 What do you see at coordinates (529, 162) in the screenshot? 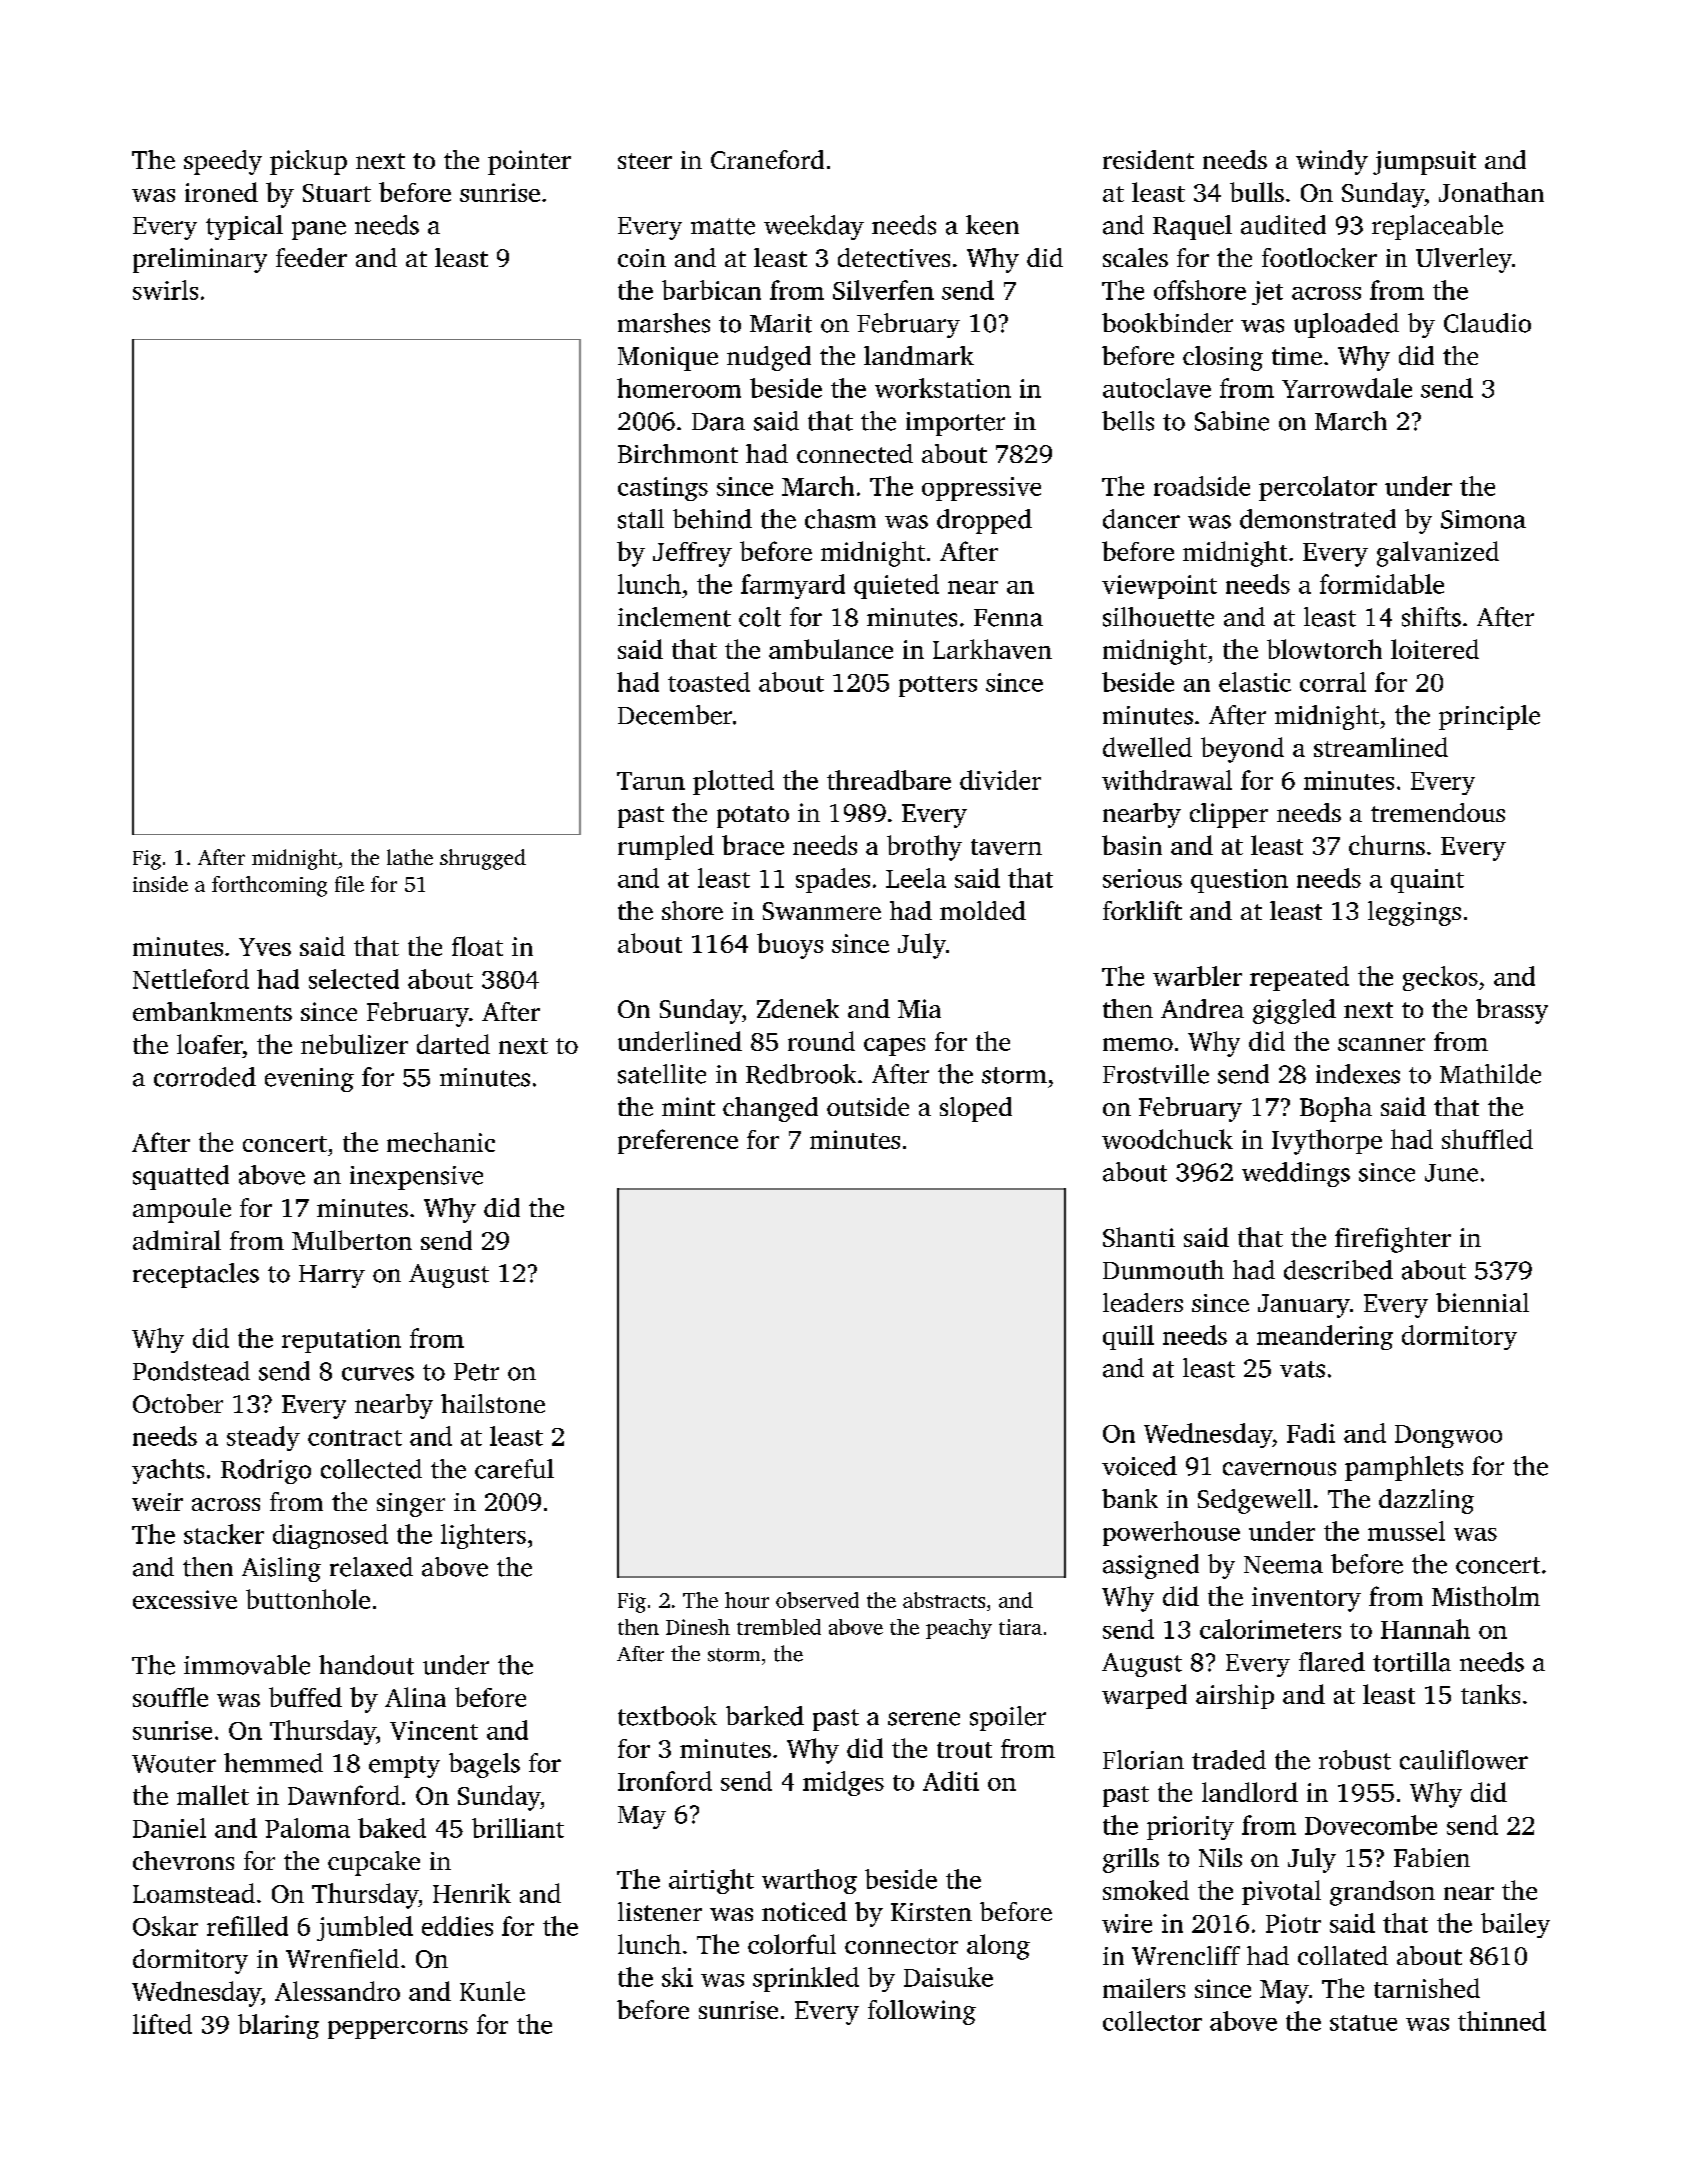
I see `pointer` at bounding box center [529, 162].
